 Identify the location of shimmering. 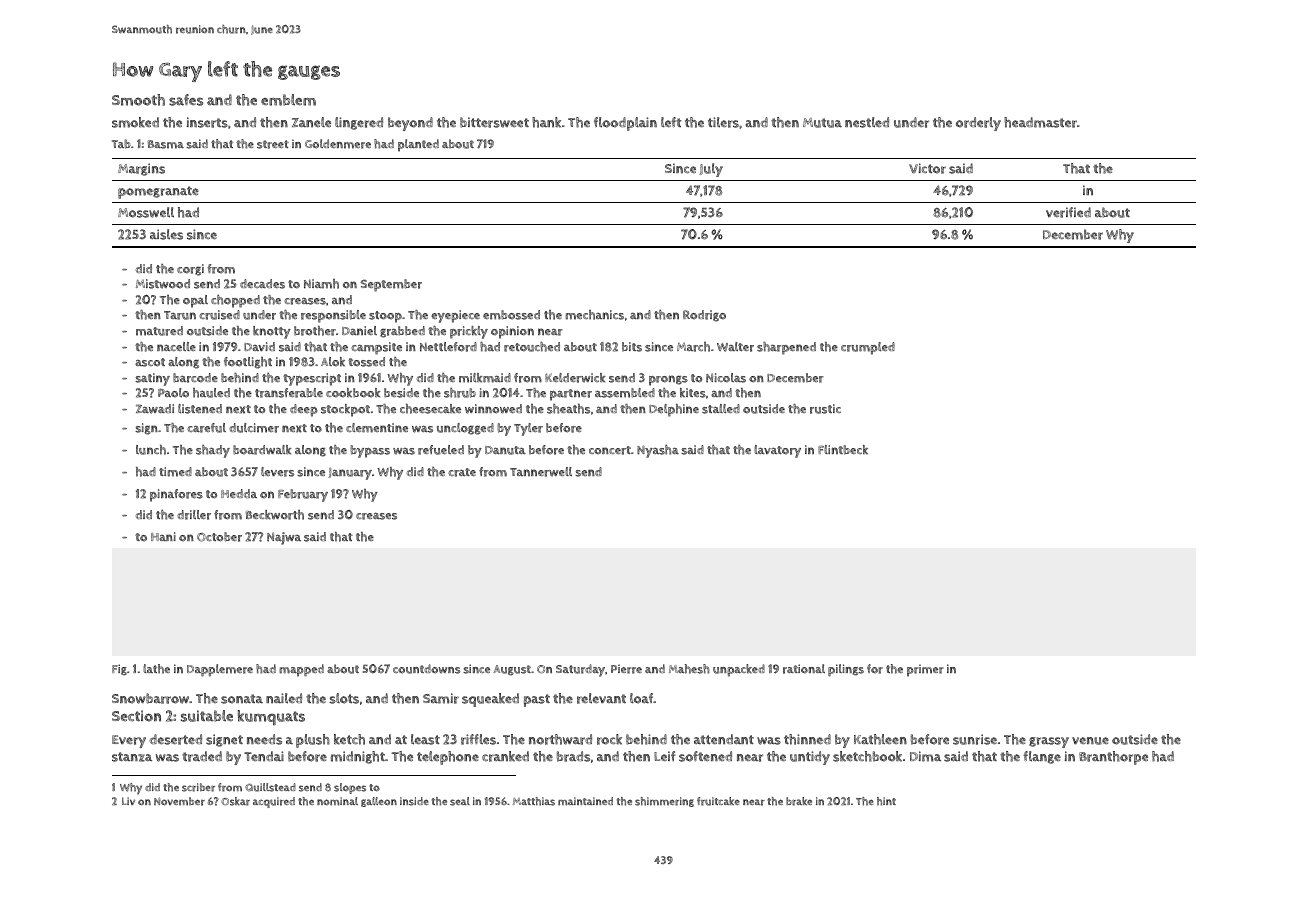
(664, 802).
